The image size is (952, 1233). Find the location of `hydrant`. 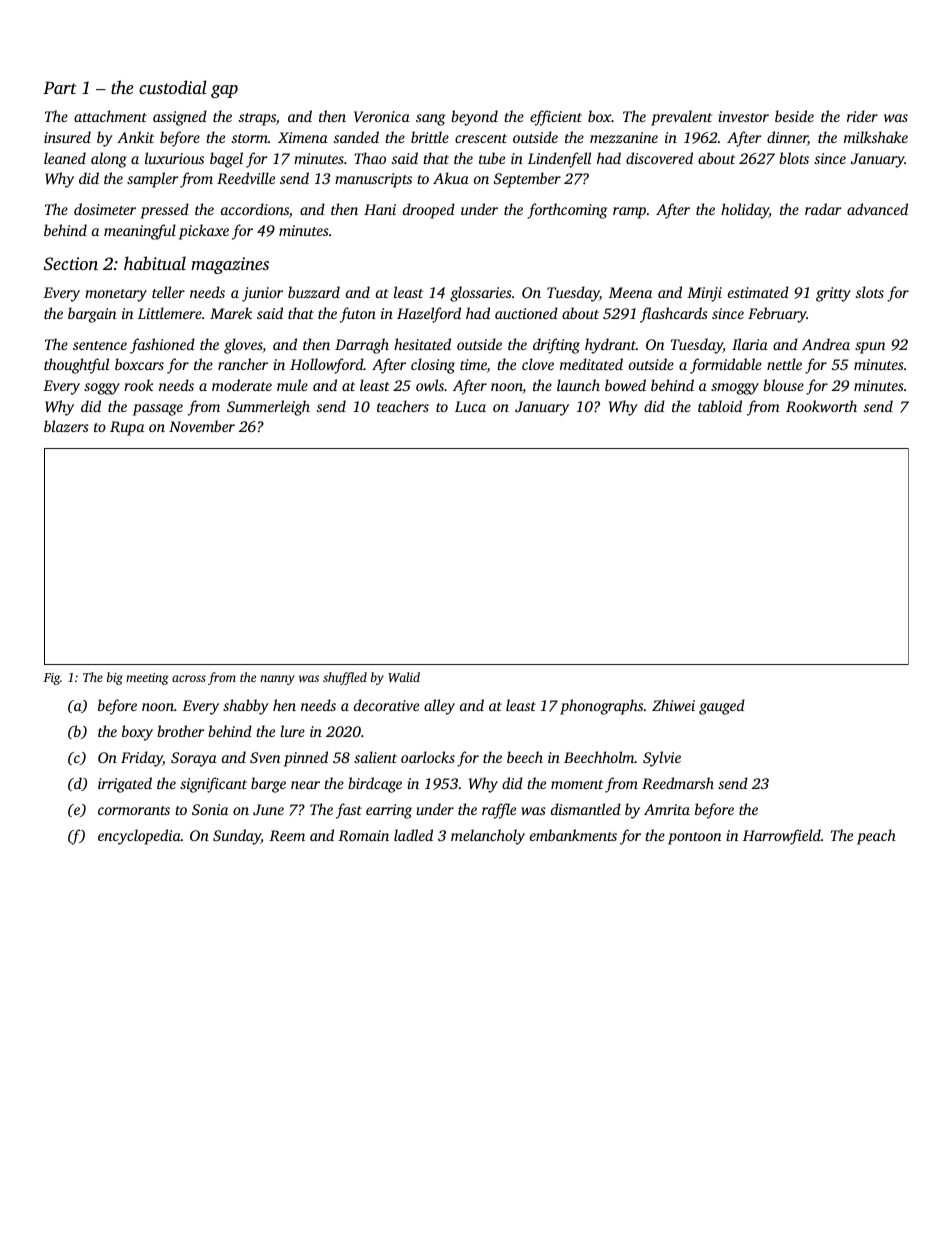

hydrant is located at coordinates (610, 346).
